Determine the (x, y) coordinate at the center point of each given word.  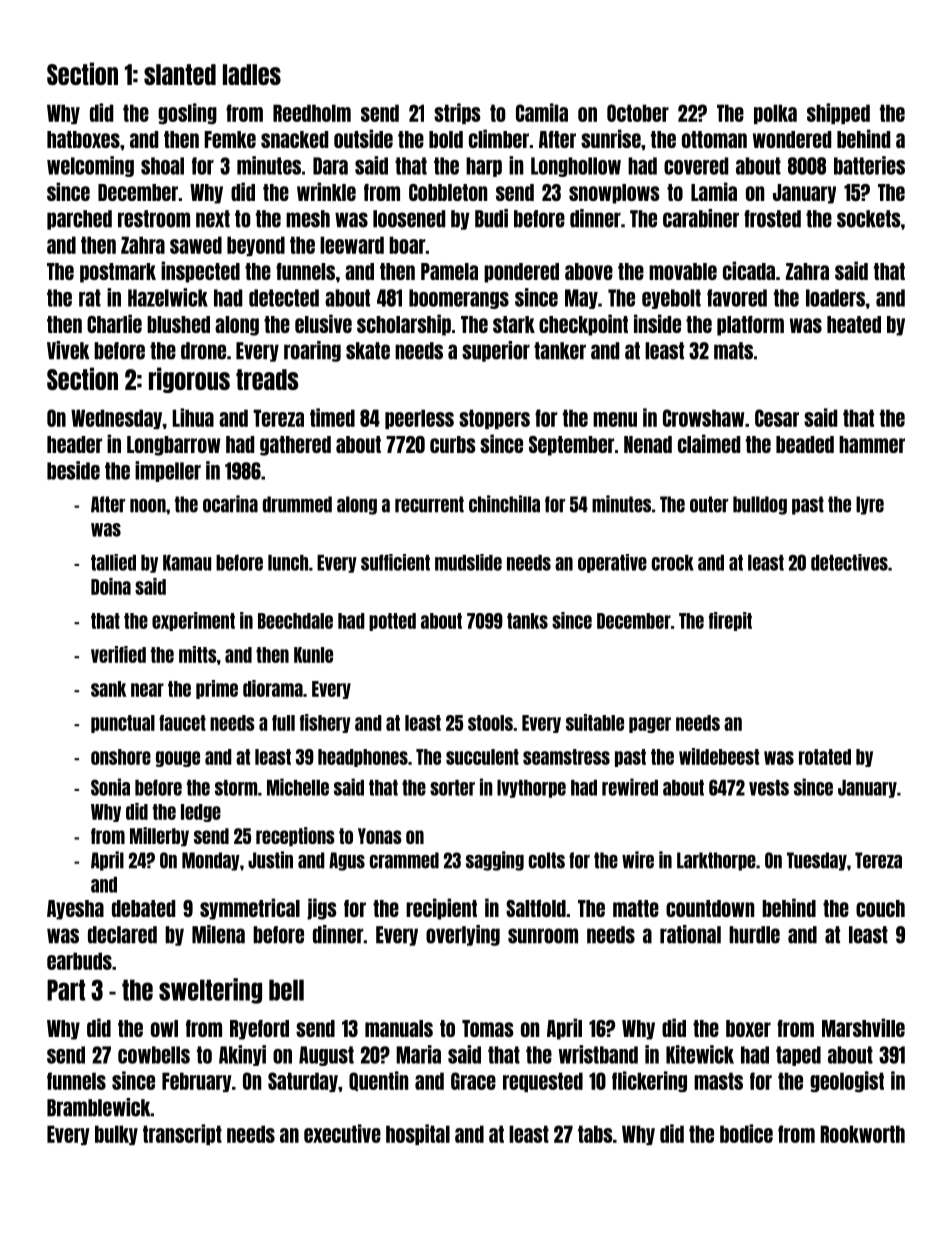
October (638, 113)
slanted (180, 74)
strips (457, 113)
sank (108, 689)
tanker (560, 351)
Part (66, 990)
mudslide (468, 562)
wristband (598, 1054)
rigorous (189, 380)
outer (709, 504)
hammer (872, 444)
